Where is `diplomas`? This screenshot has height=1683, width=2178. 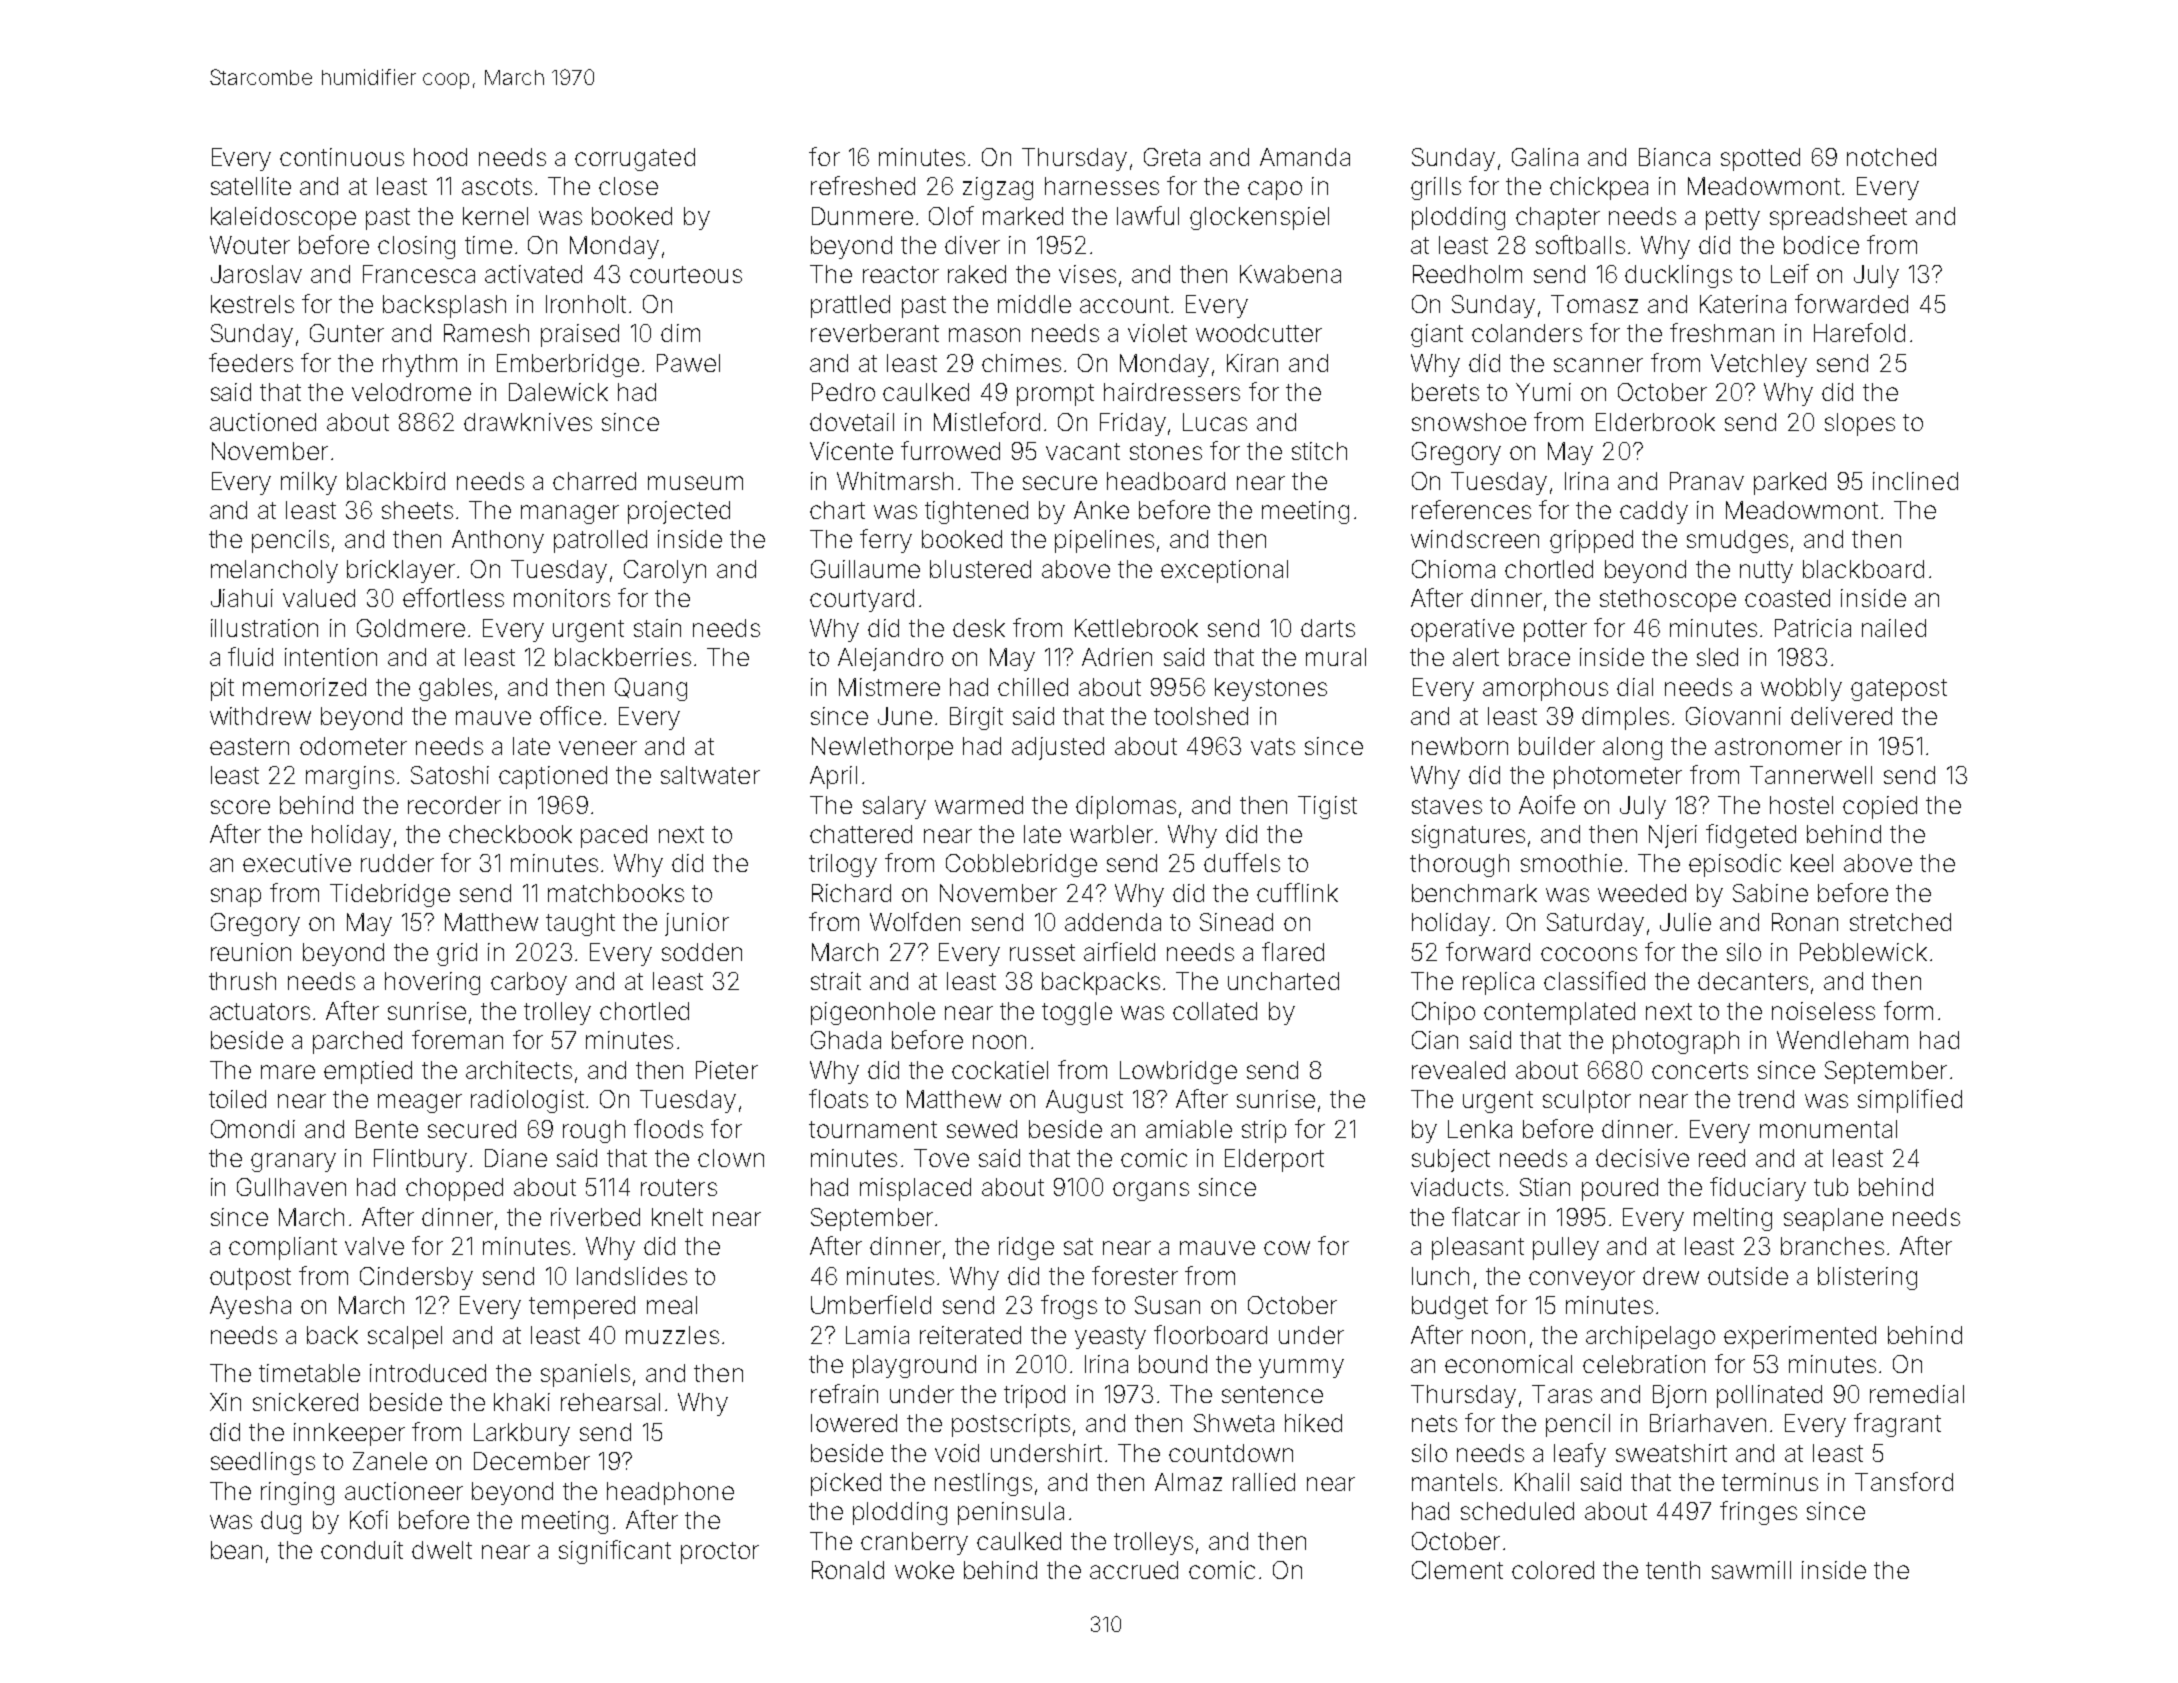 diplomas is located at coordinates (1126, 807).
